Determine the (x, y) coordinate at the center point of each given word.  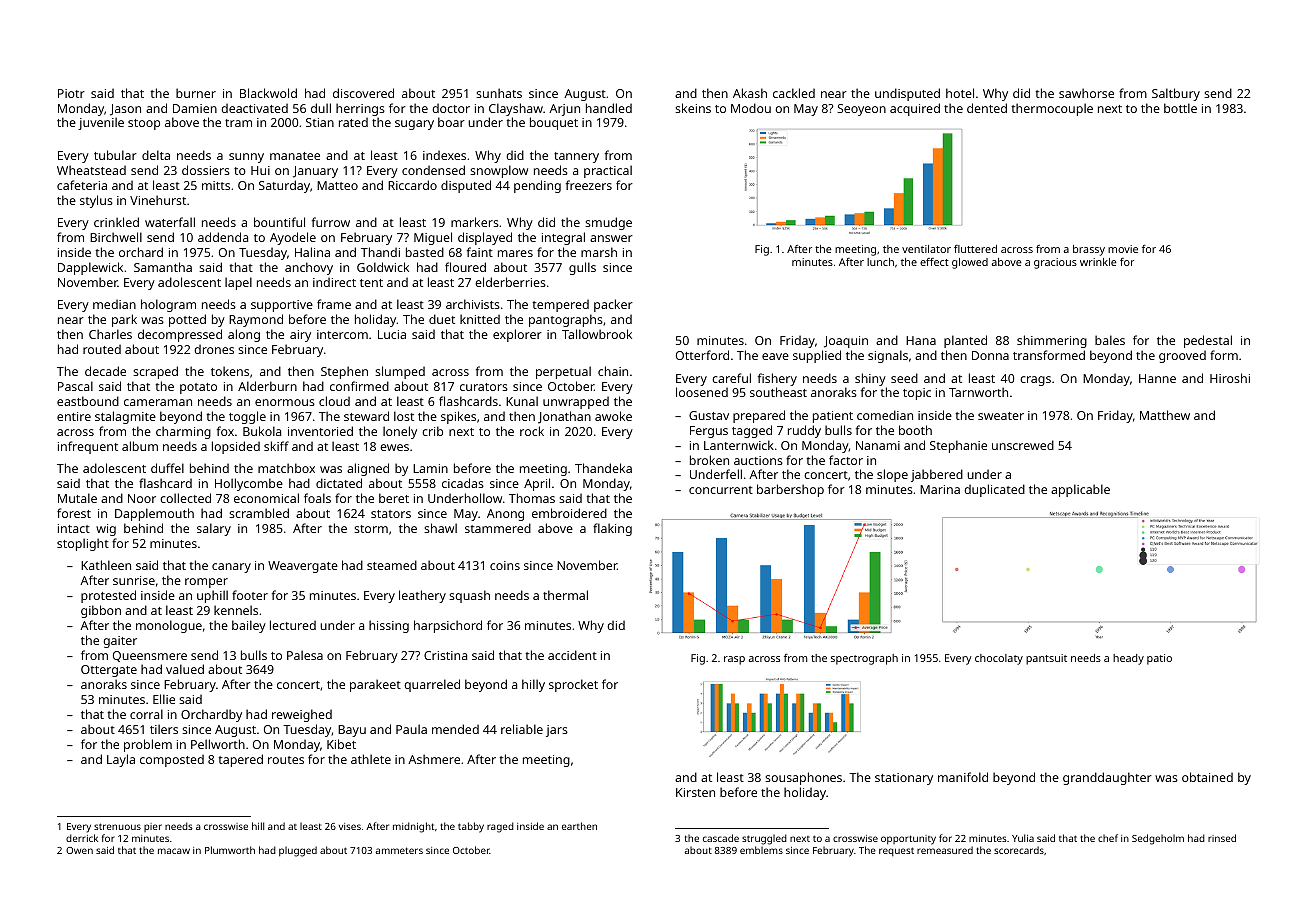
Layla (121, 760)
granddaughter (1107, 778)
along (244, 335)
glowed (970, 263)
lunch (880, 262)
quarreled (432, 685)
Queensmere (150, 656)
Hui (260, 170)
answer (611, 238)
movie (1123, 249)
